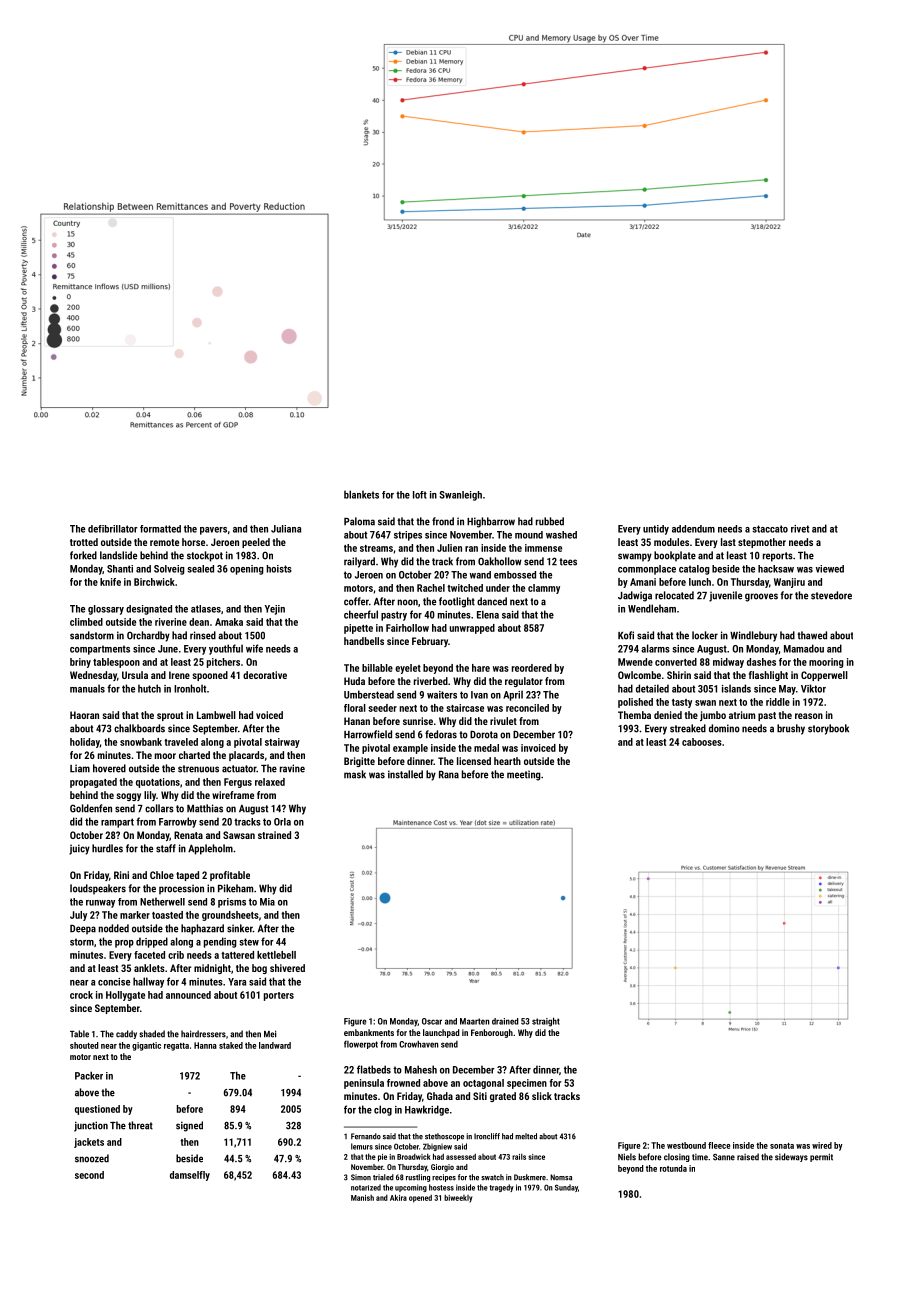 This document has height=1308, width=924. I want to click on sprout, so click(170, 716).
